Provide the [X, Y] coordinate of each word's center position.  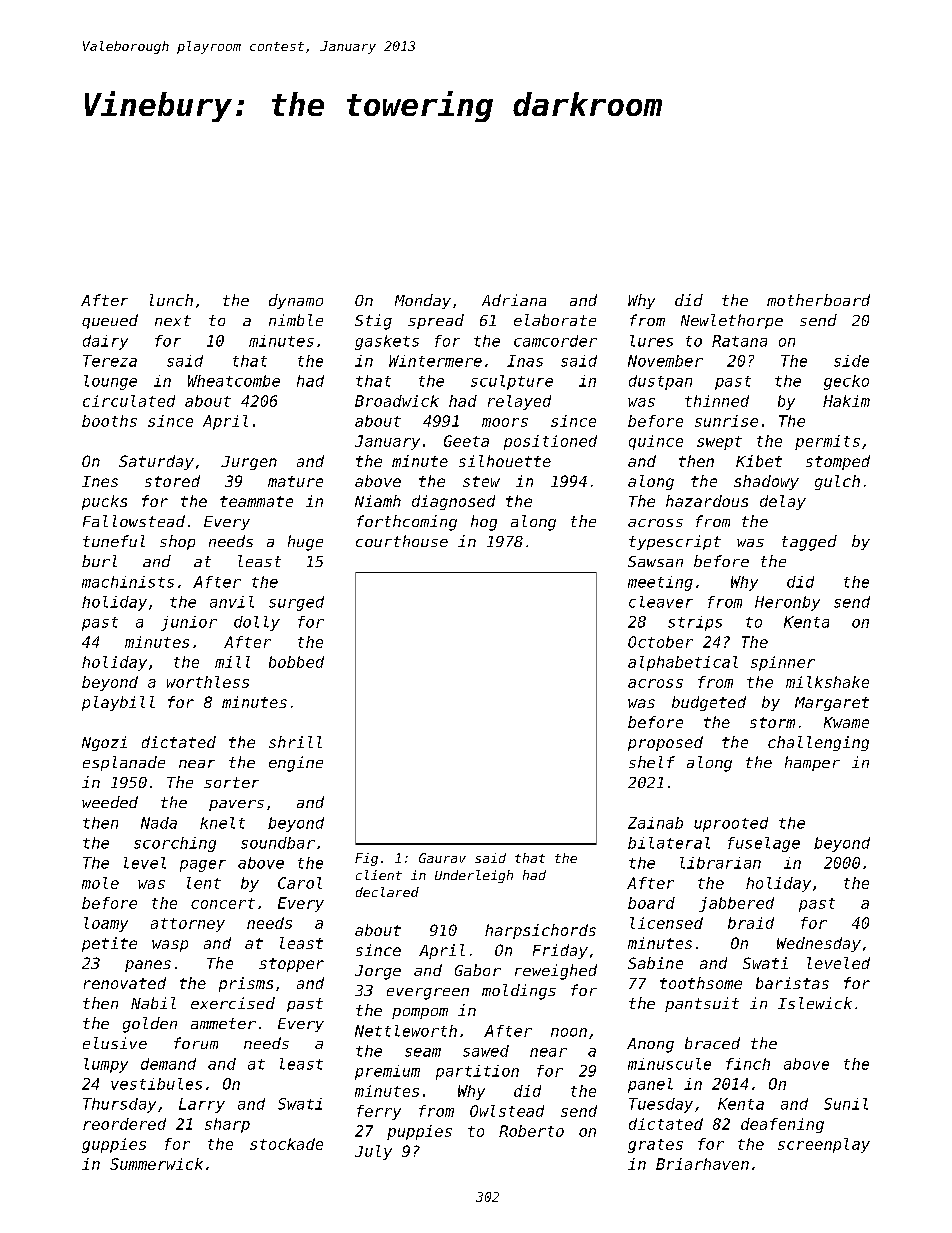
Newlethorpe [732, 321]
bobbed [296, 662]
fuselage [764, 844]
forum [196, 1043]
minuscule [669, 1064]
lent [204, 883]
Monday [423, 301]
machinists [128, 582]
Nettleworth [406, 1031]
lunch [171, 300]
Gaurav [442, 858]
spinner [783, 663]
